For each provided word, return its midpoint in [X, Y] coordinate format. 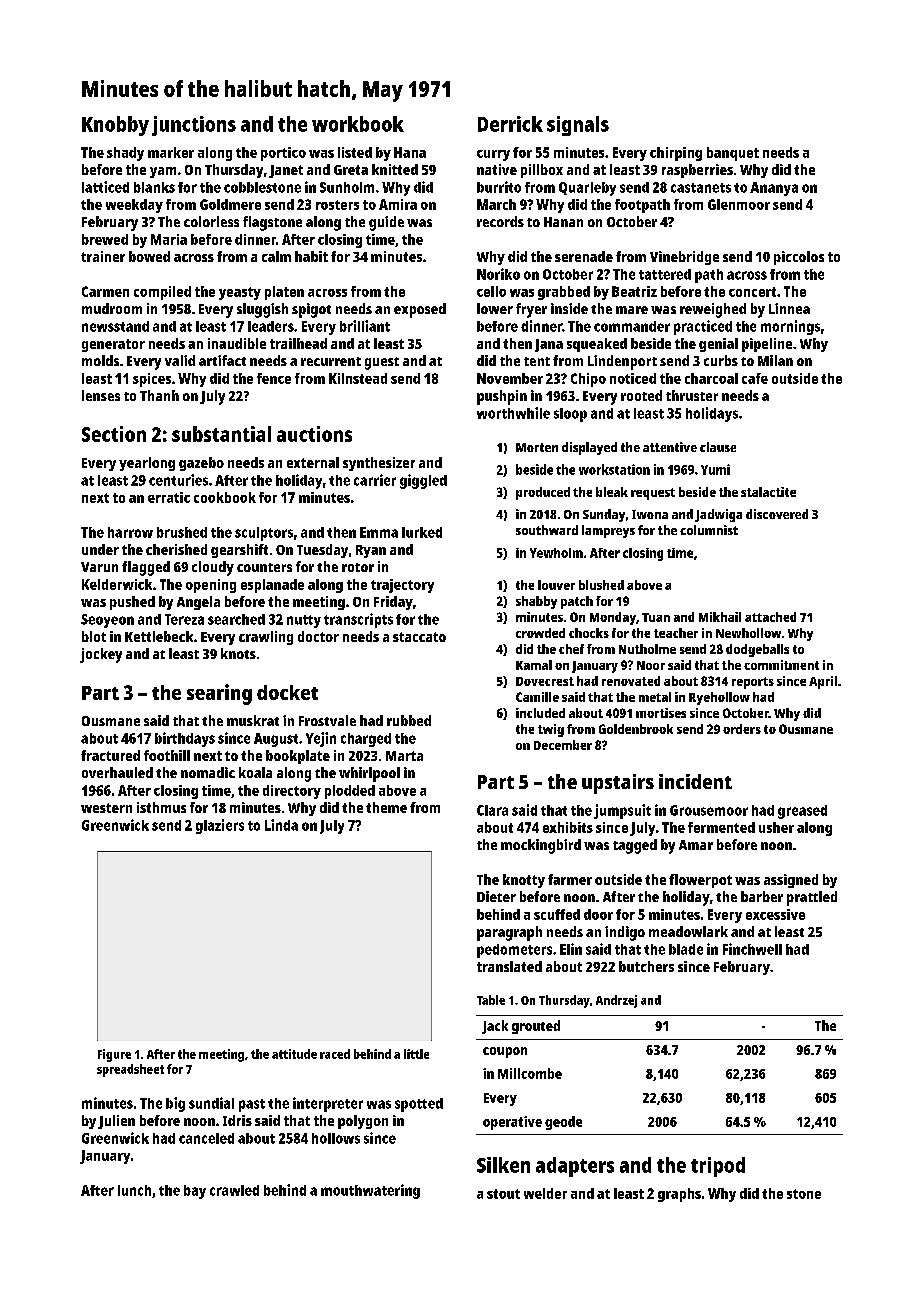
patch [577, 602]
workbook [358, 124]
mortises [661, 713]
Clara [492, 810]
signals [578, 126]
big [175, 1104]
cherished [176, 549]
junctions [194, 126]
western [106, 808]
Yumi [715, 469]
